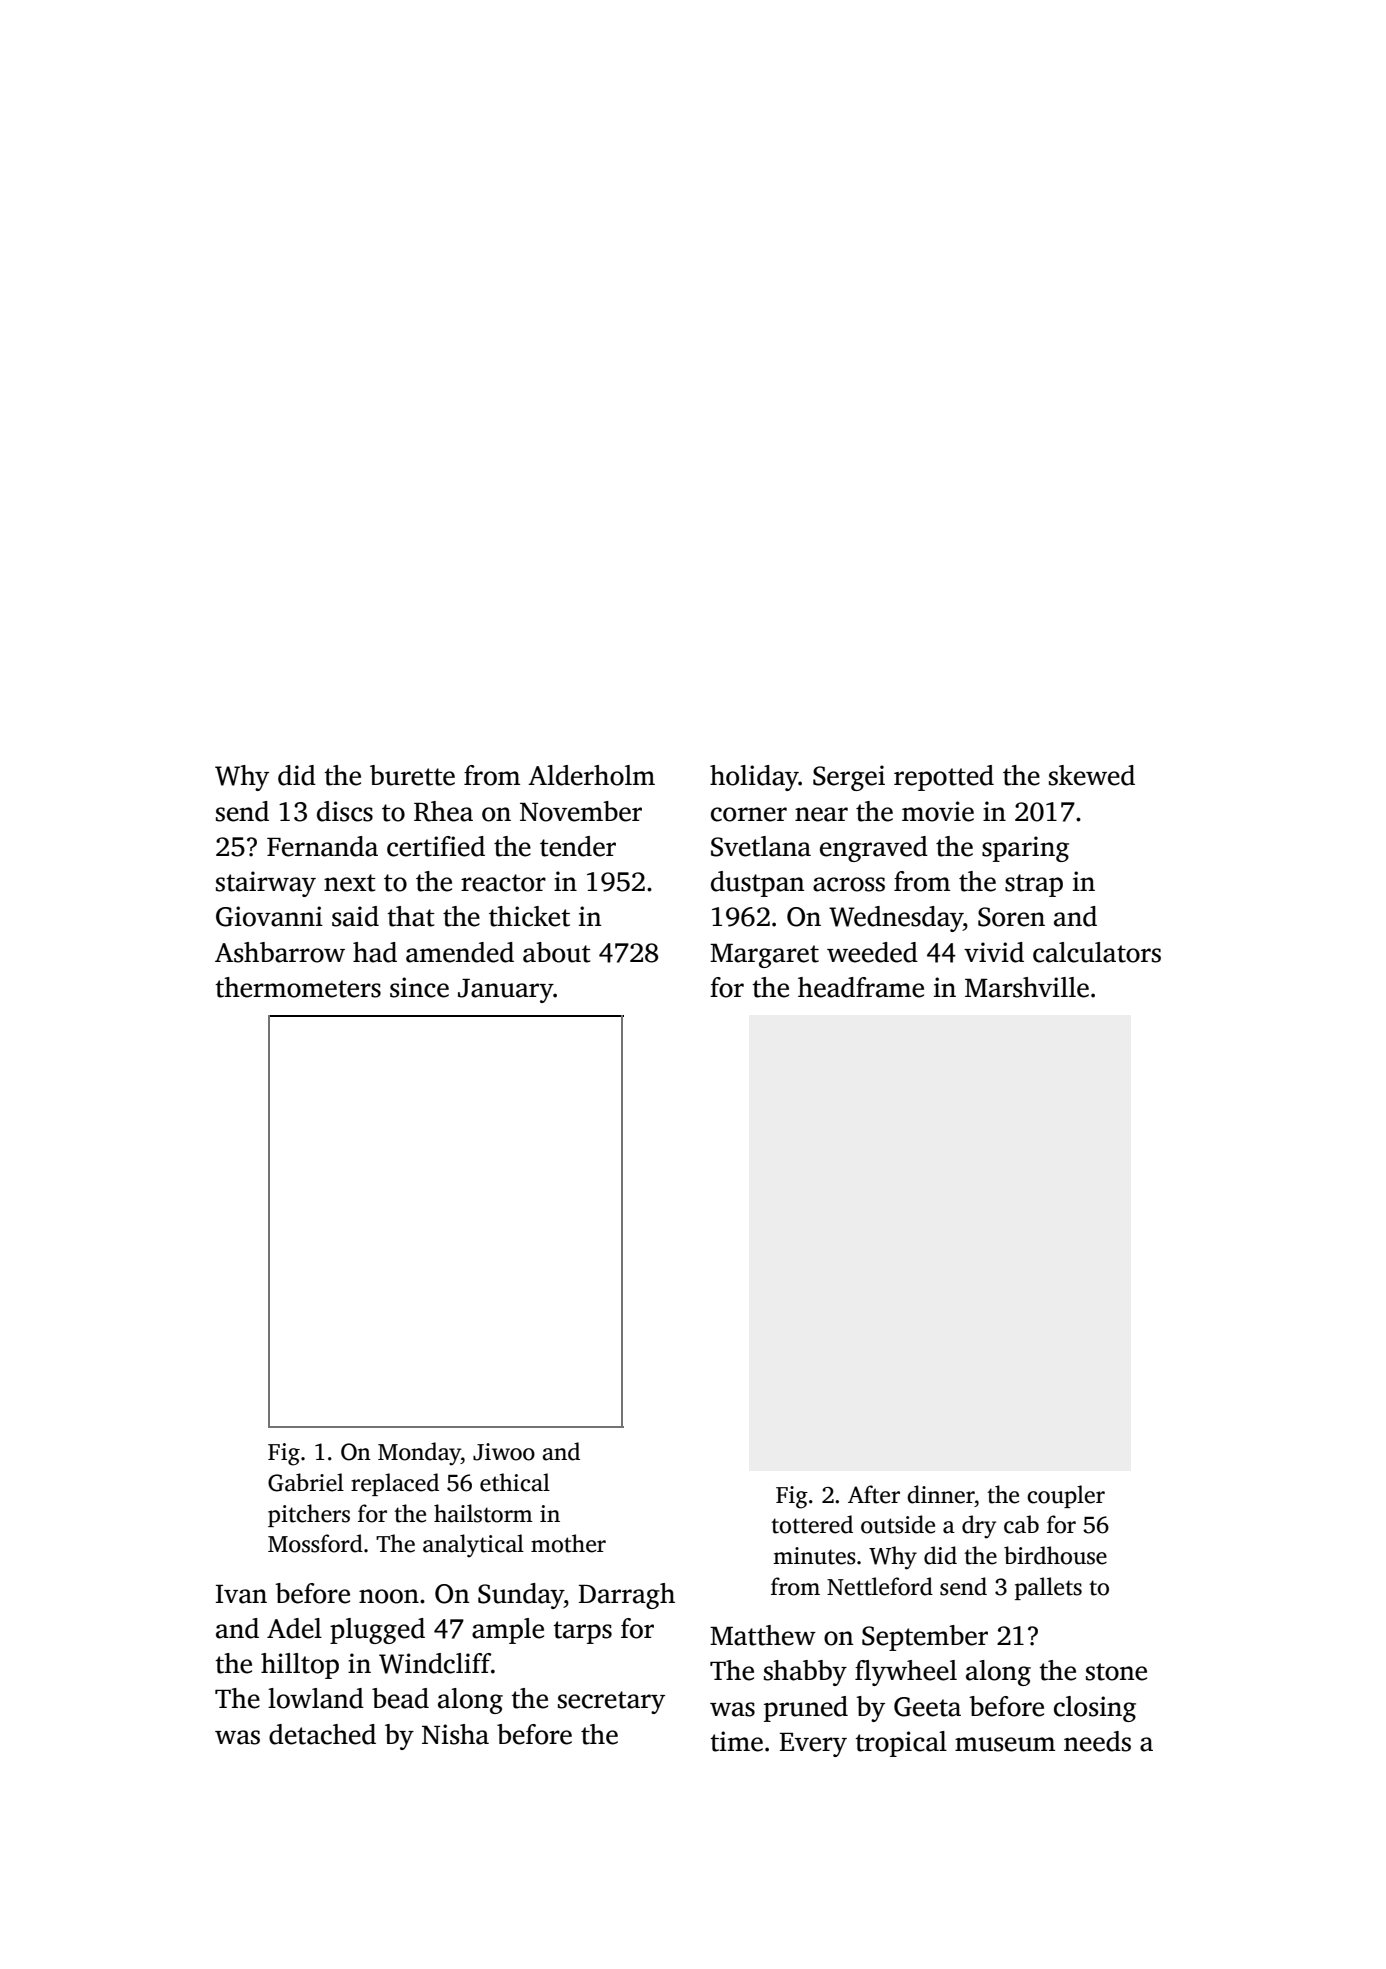 This document has height=1969, width=1386. Describe the element at coordinates (1066, 1496) in the document. I see `coupler` at that location.
